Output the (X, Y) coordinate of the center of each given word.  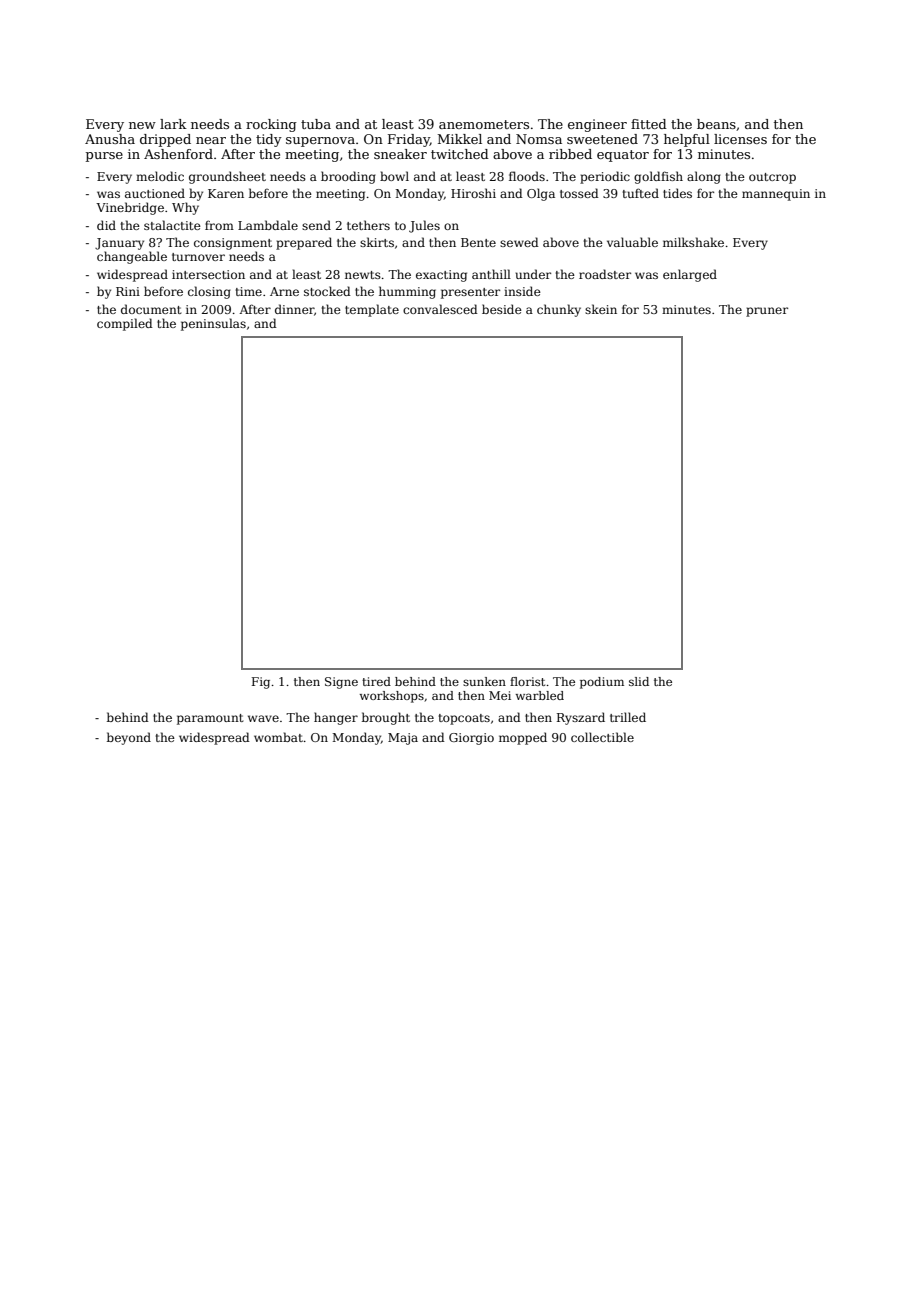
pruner (767, 312)
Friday (409, 140)
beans (716, 124)
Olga (541, 194)
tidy (269, 140)
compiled (125, 324)
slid (639, 681)
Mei (500, 695)
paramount (210, 719)
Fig (261, 683)
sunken (484, 681)
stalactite (172, 225)
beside (502, 309)
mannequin (776, 195)
